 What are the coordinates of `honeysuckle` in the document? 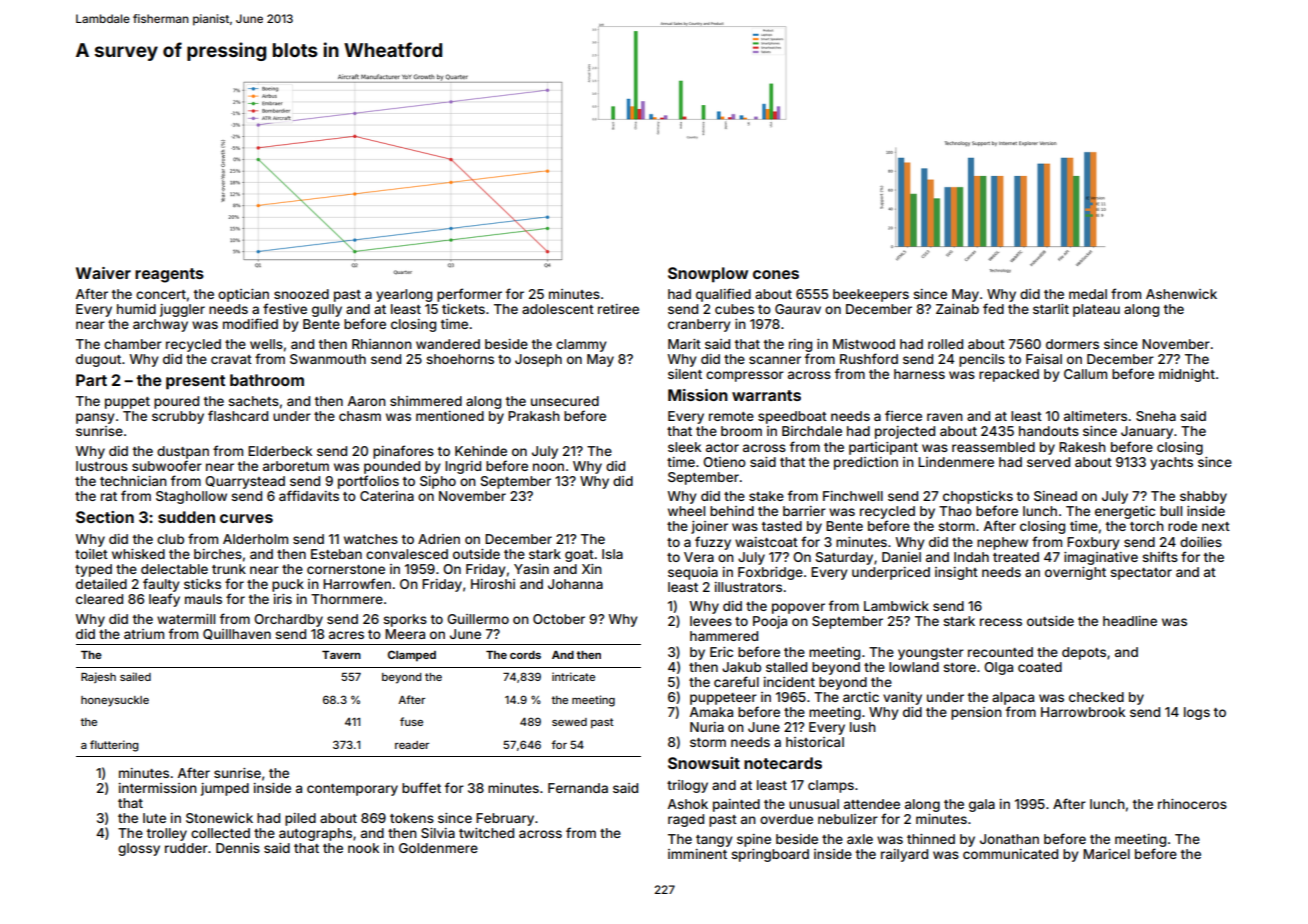 It's located at (115, 701).
